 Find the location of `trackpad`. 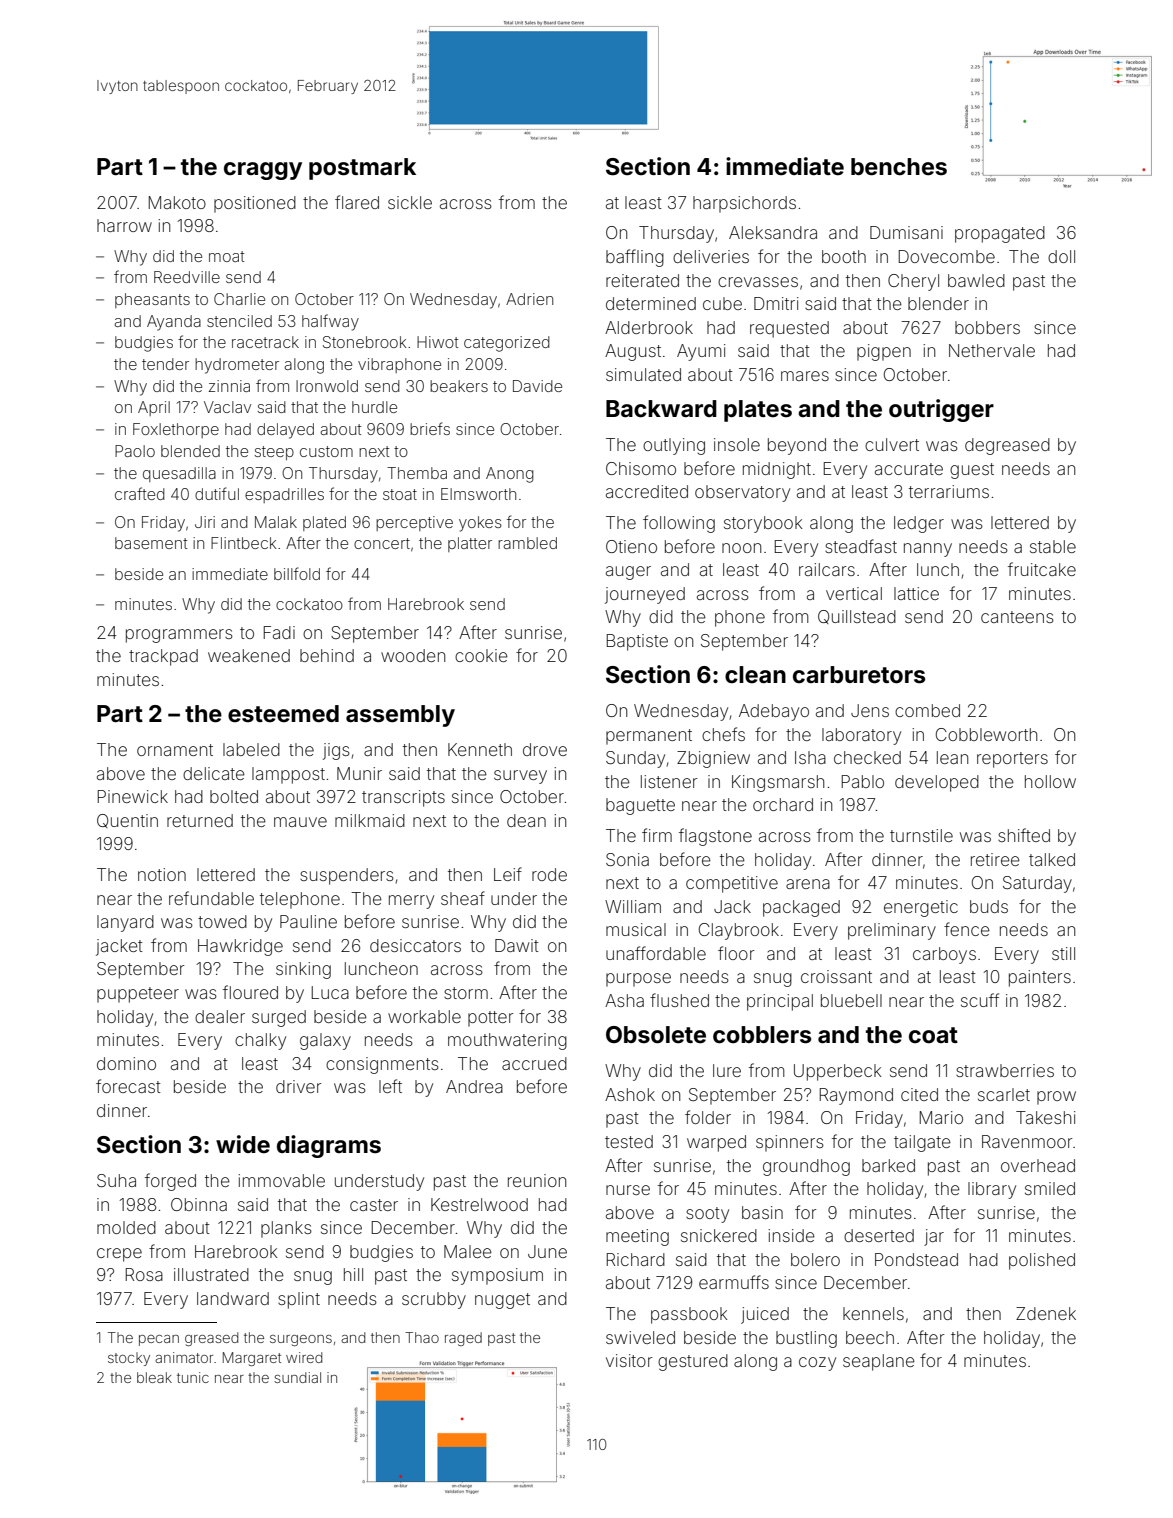

trackpad is located at coordinates (163, 657).
